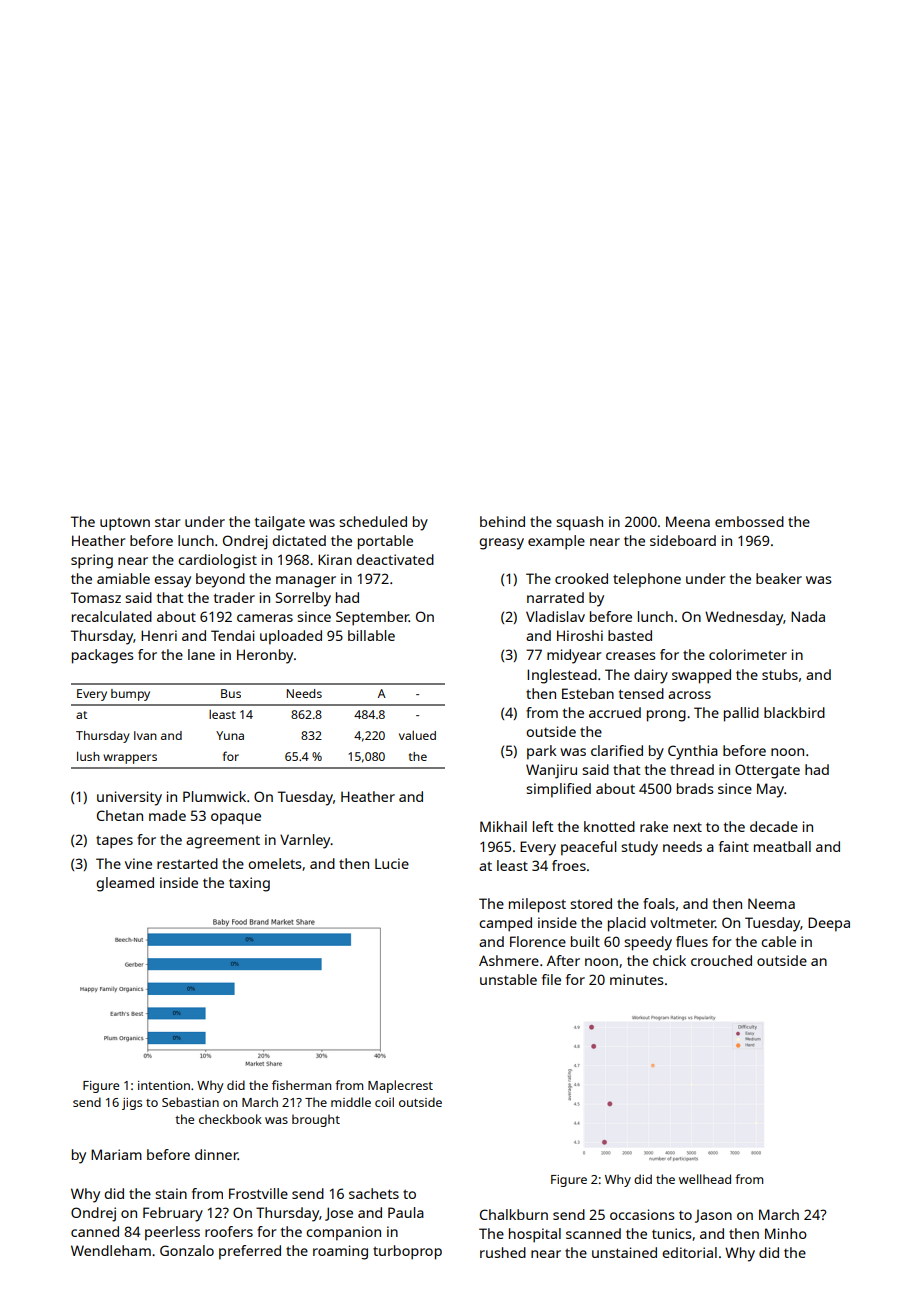 The width and height of the page is (924, 1308). What do you see at coordinates (503, 1252) in the page?
I see `rushed` at bounding box center [503, 1252].
